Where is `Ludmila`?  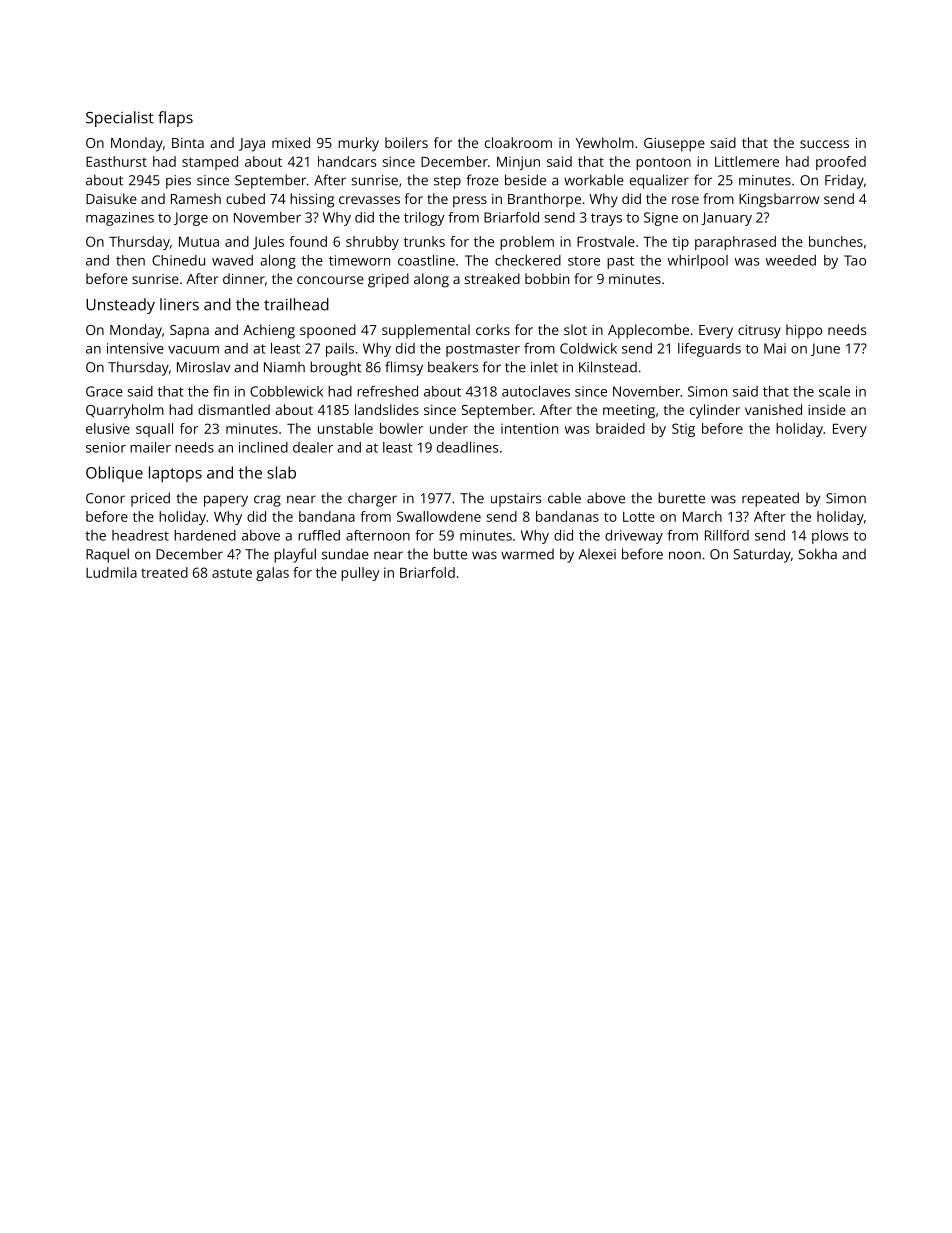 Ludmila is located at coordinates (111, 572).
